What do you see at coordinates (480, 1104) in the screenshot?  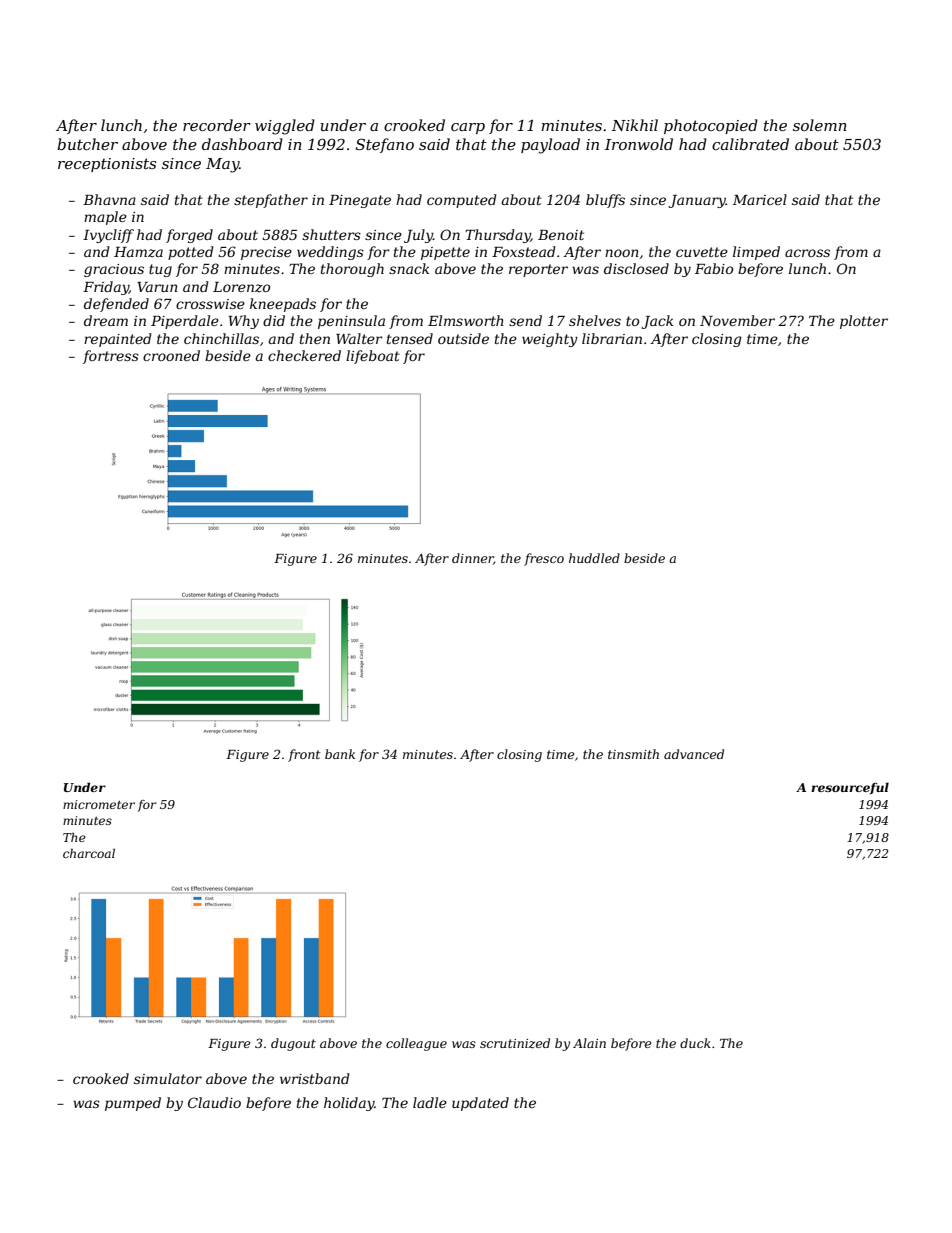 I see `updated` at bounding box center [480, 1104].
